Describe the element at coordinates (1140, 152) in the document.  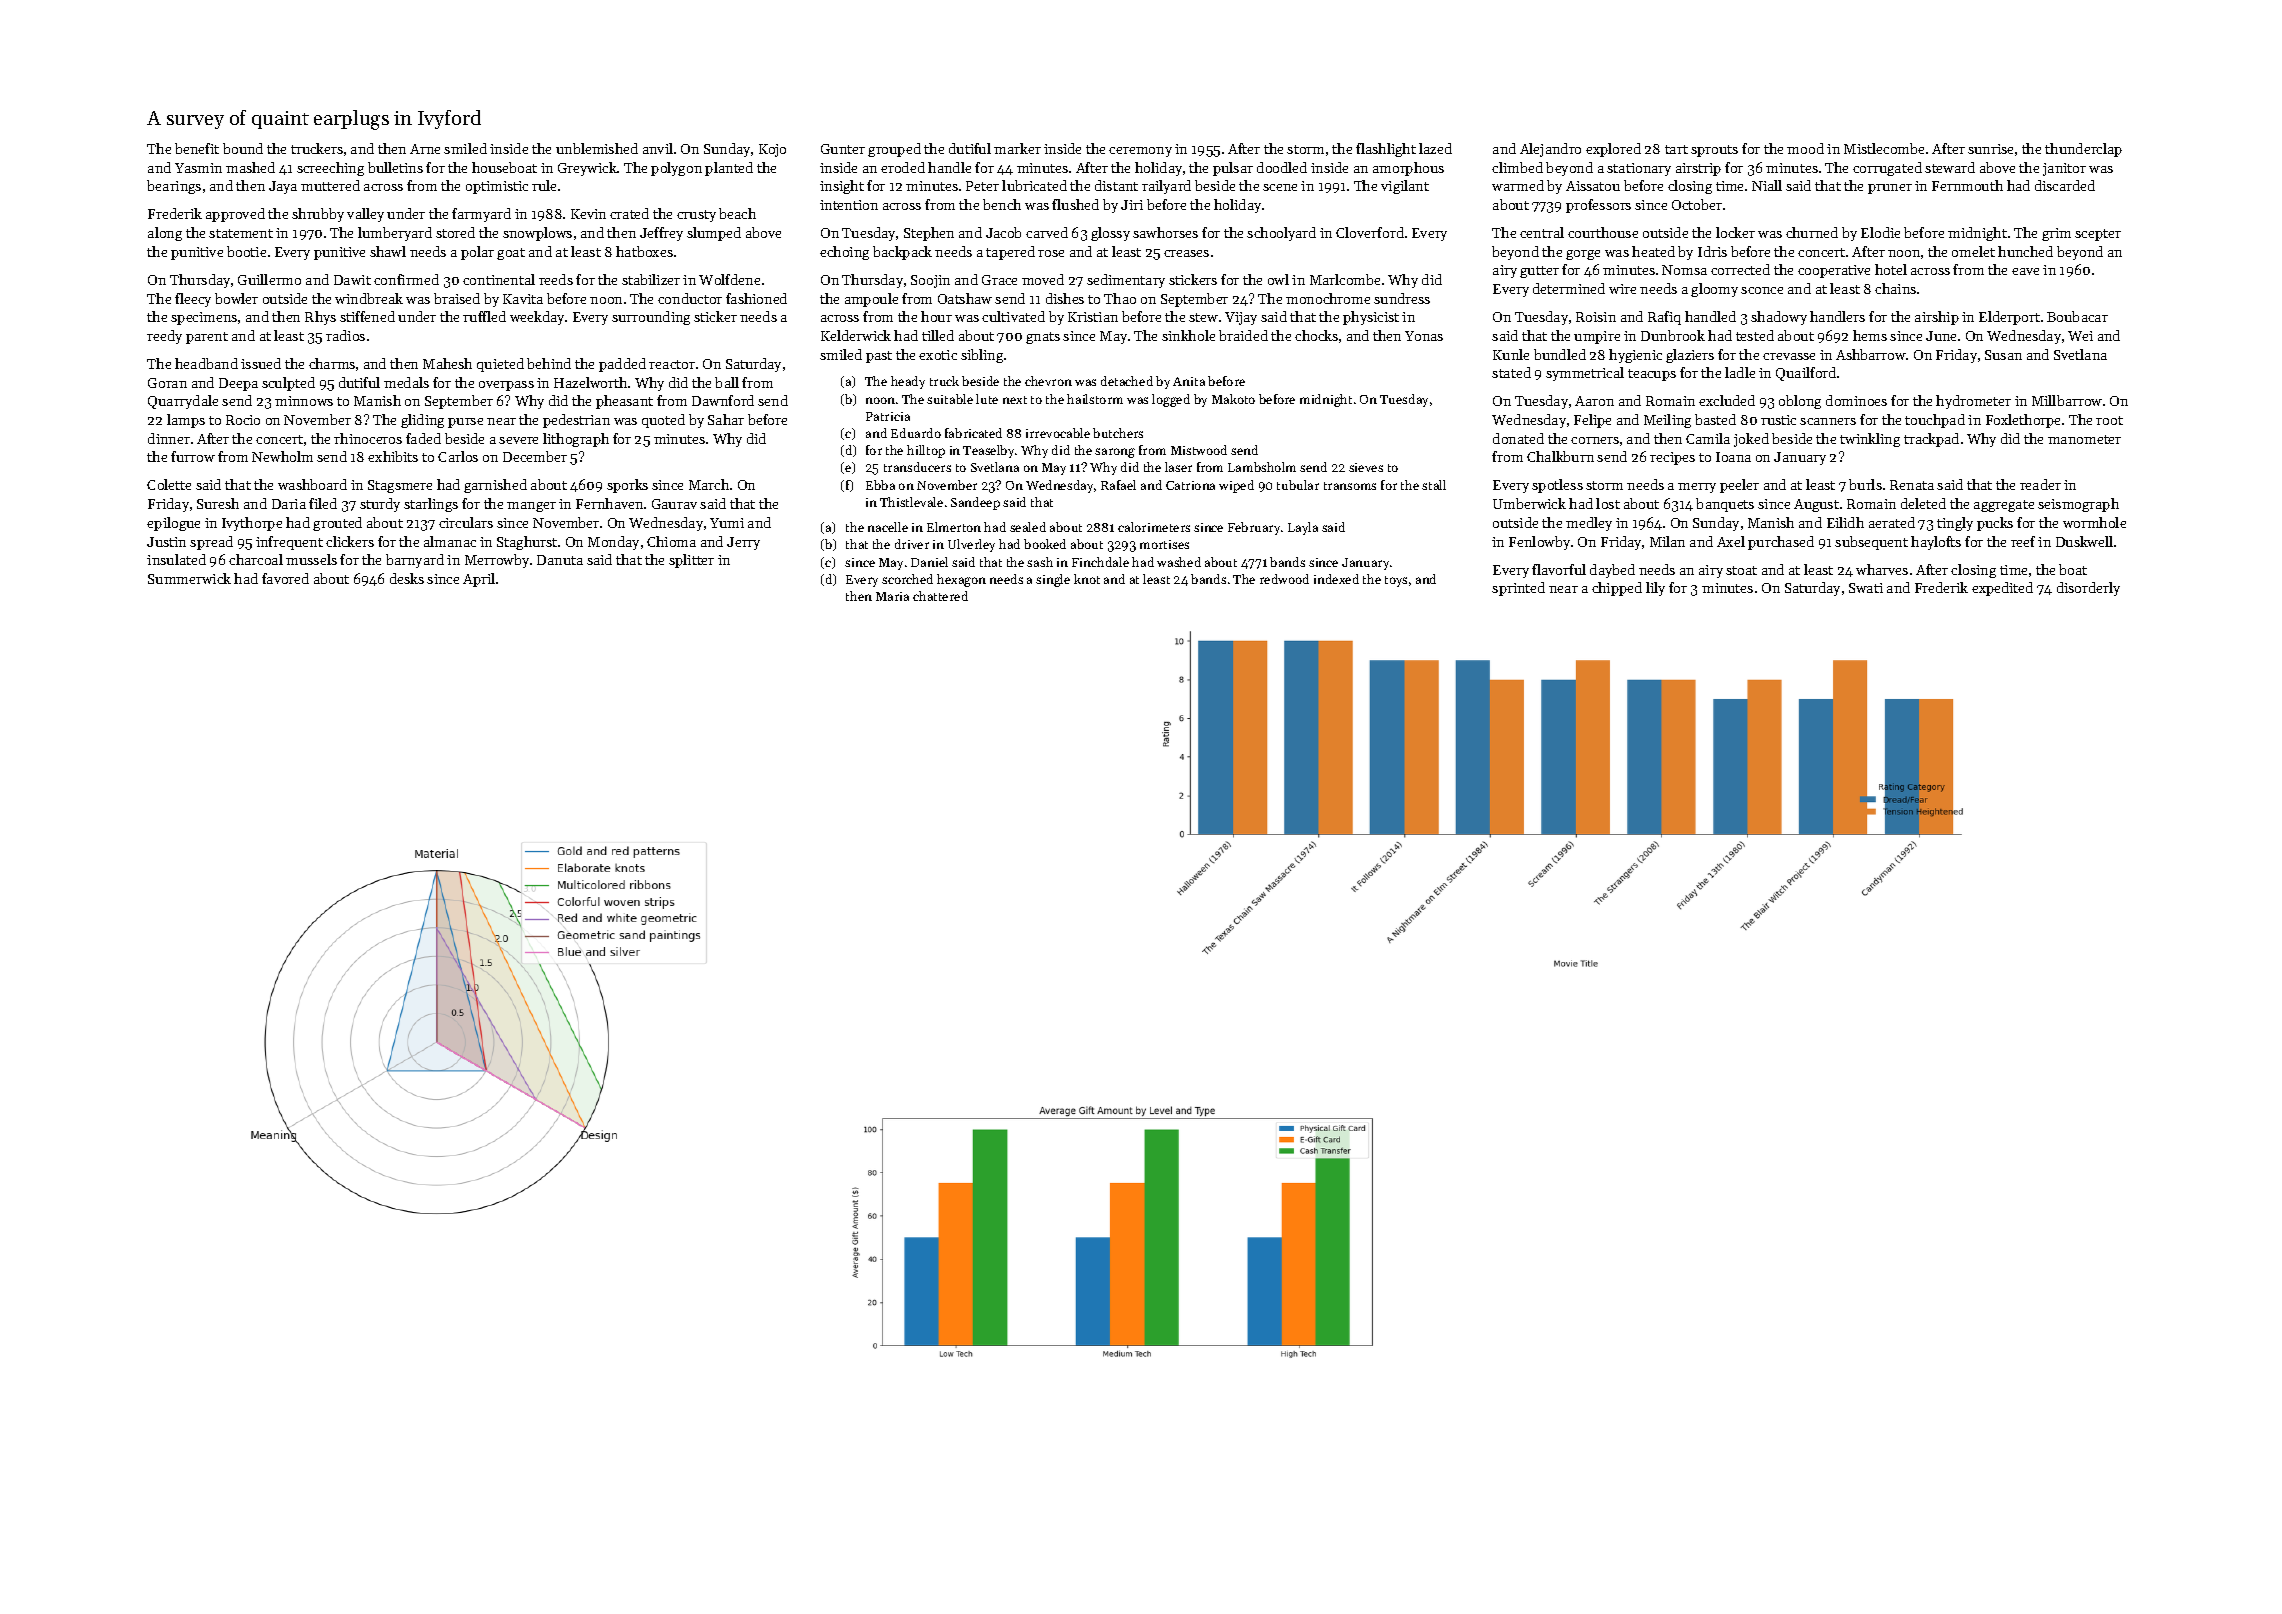
I see `ceremony` at that location.
